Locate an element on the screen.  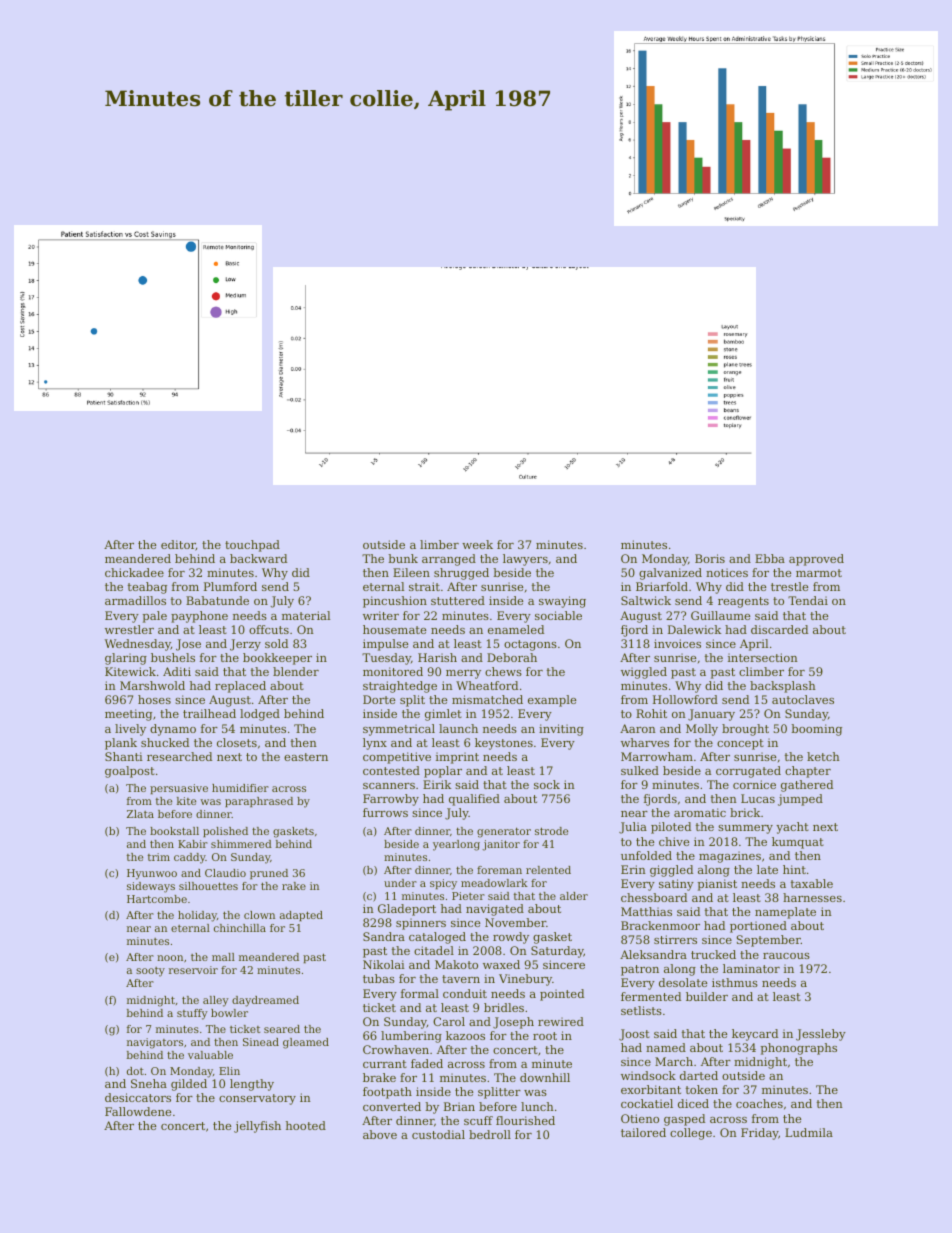
flourished is located at coordinates (525, 1120).
